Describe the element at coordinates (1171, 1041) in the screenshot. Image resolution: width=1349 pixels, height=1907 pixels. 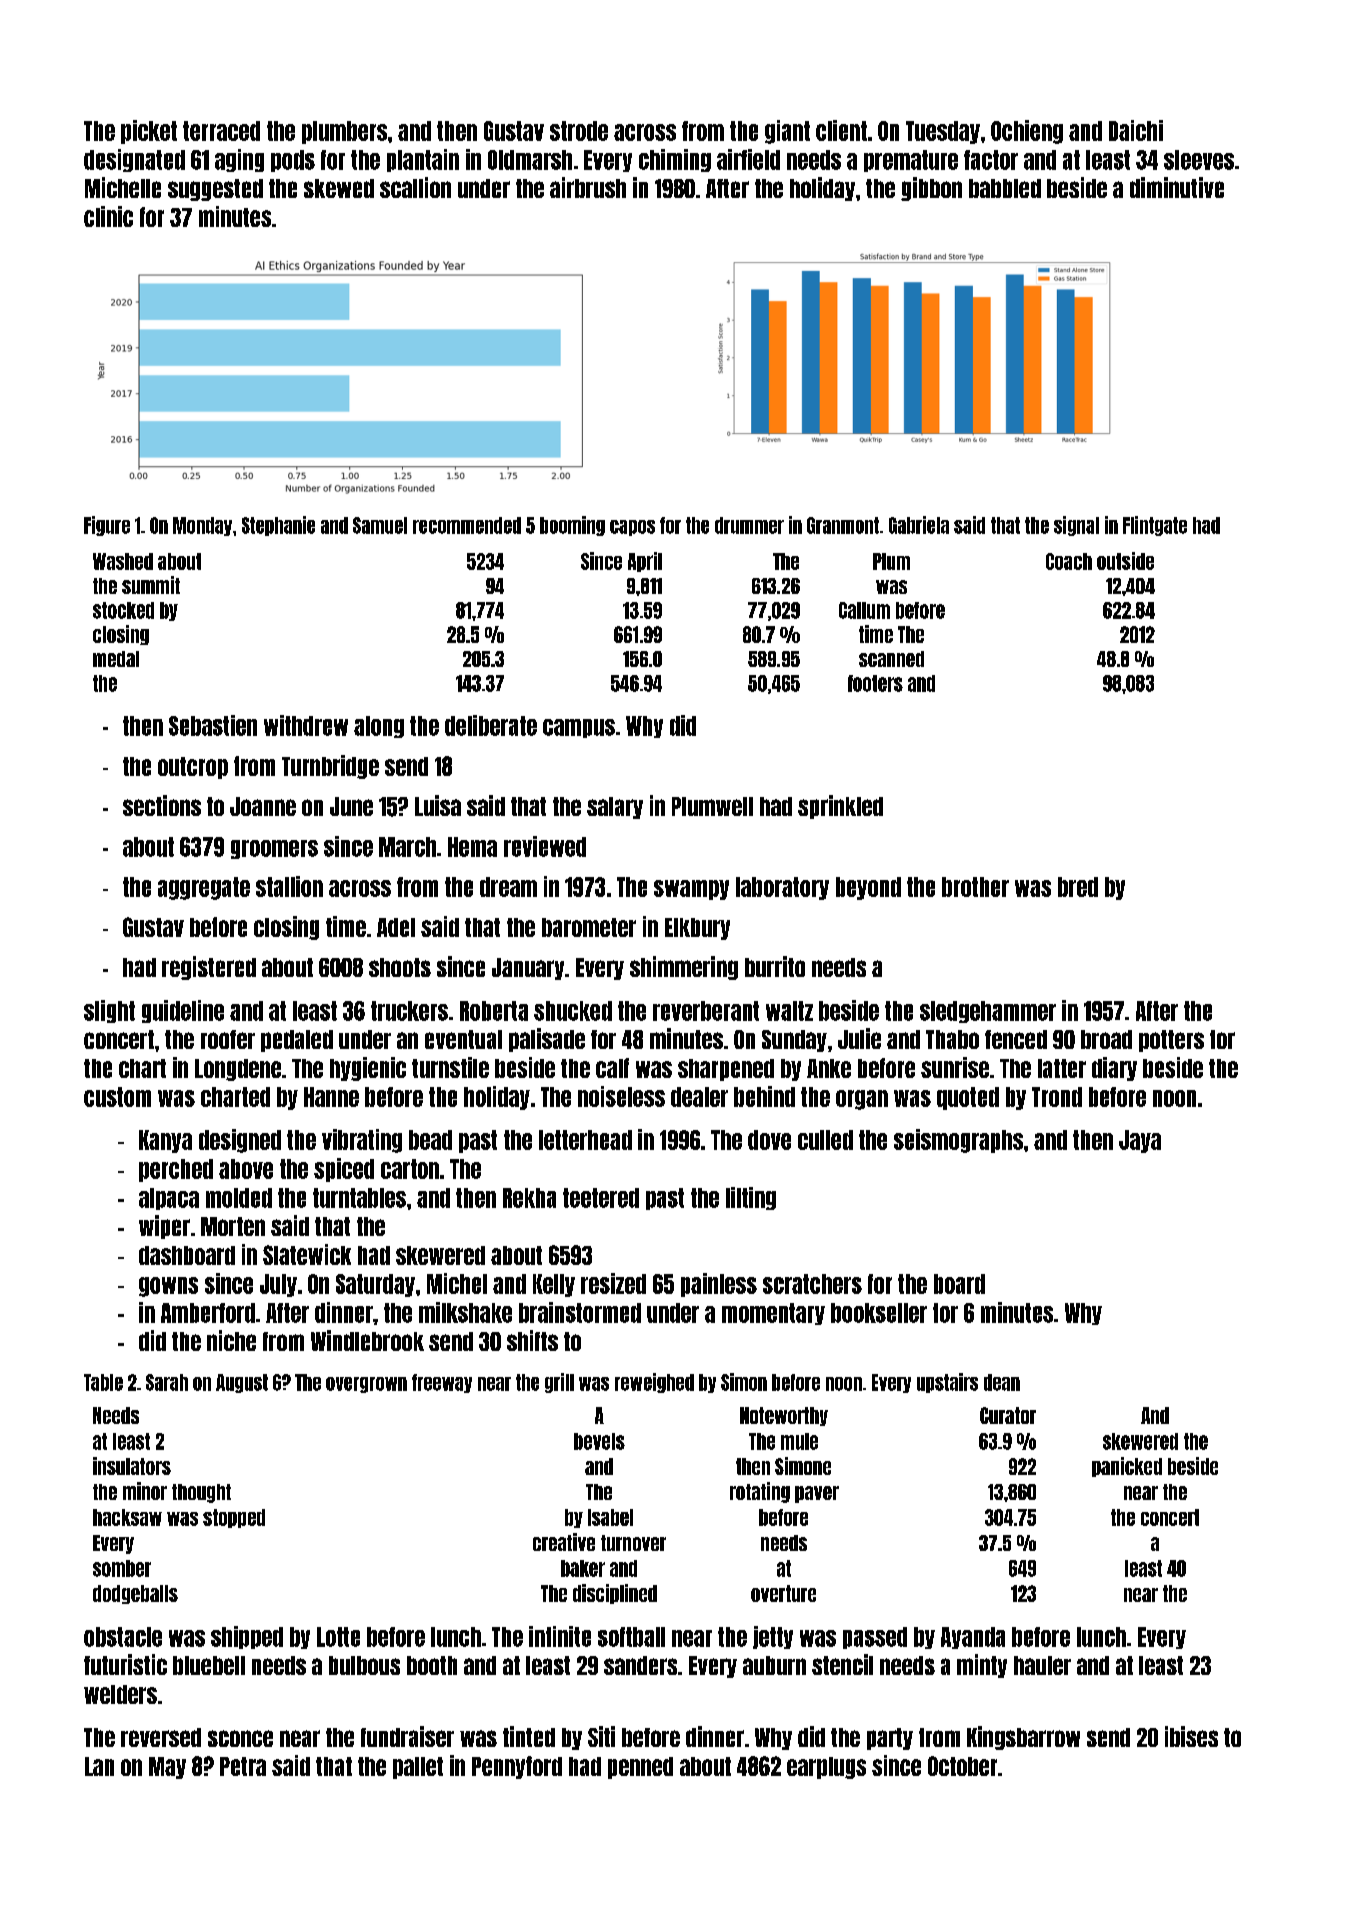
I see `potters` at that location.
